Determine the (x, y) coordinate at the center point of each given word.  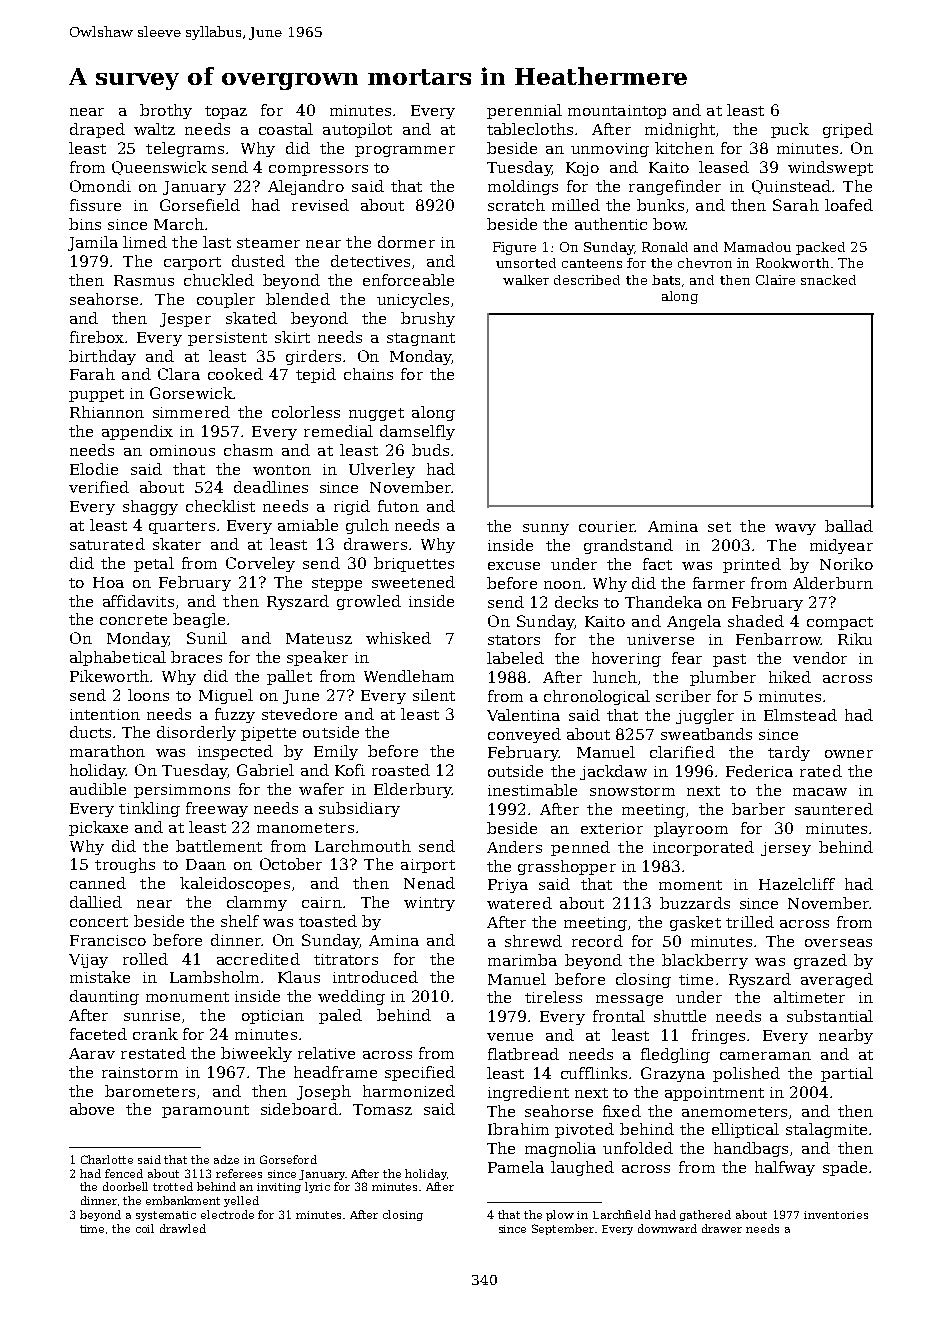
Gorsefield (200, 205)
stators (514, 640)
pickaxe (98, 828)
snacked (828, 280)
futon (398, 506)
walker (526, 280)
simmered (191, 412)
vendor (820, 658)
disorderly (196, 733)
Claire (775, 280)
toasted (328, 921)
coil (145, 1228)
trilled (750, 922)
